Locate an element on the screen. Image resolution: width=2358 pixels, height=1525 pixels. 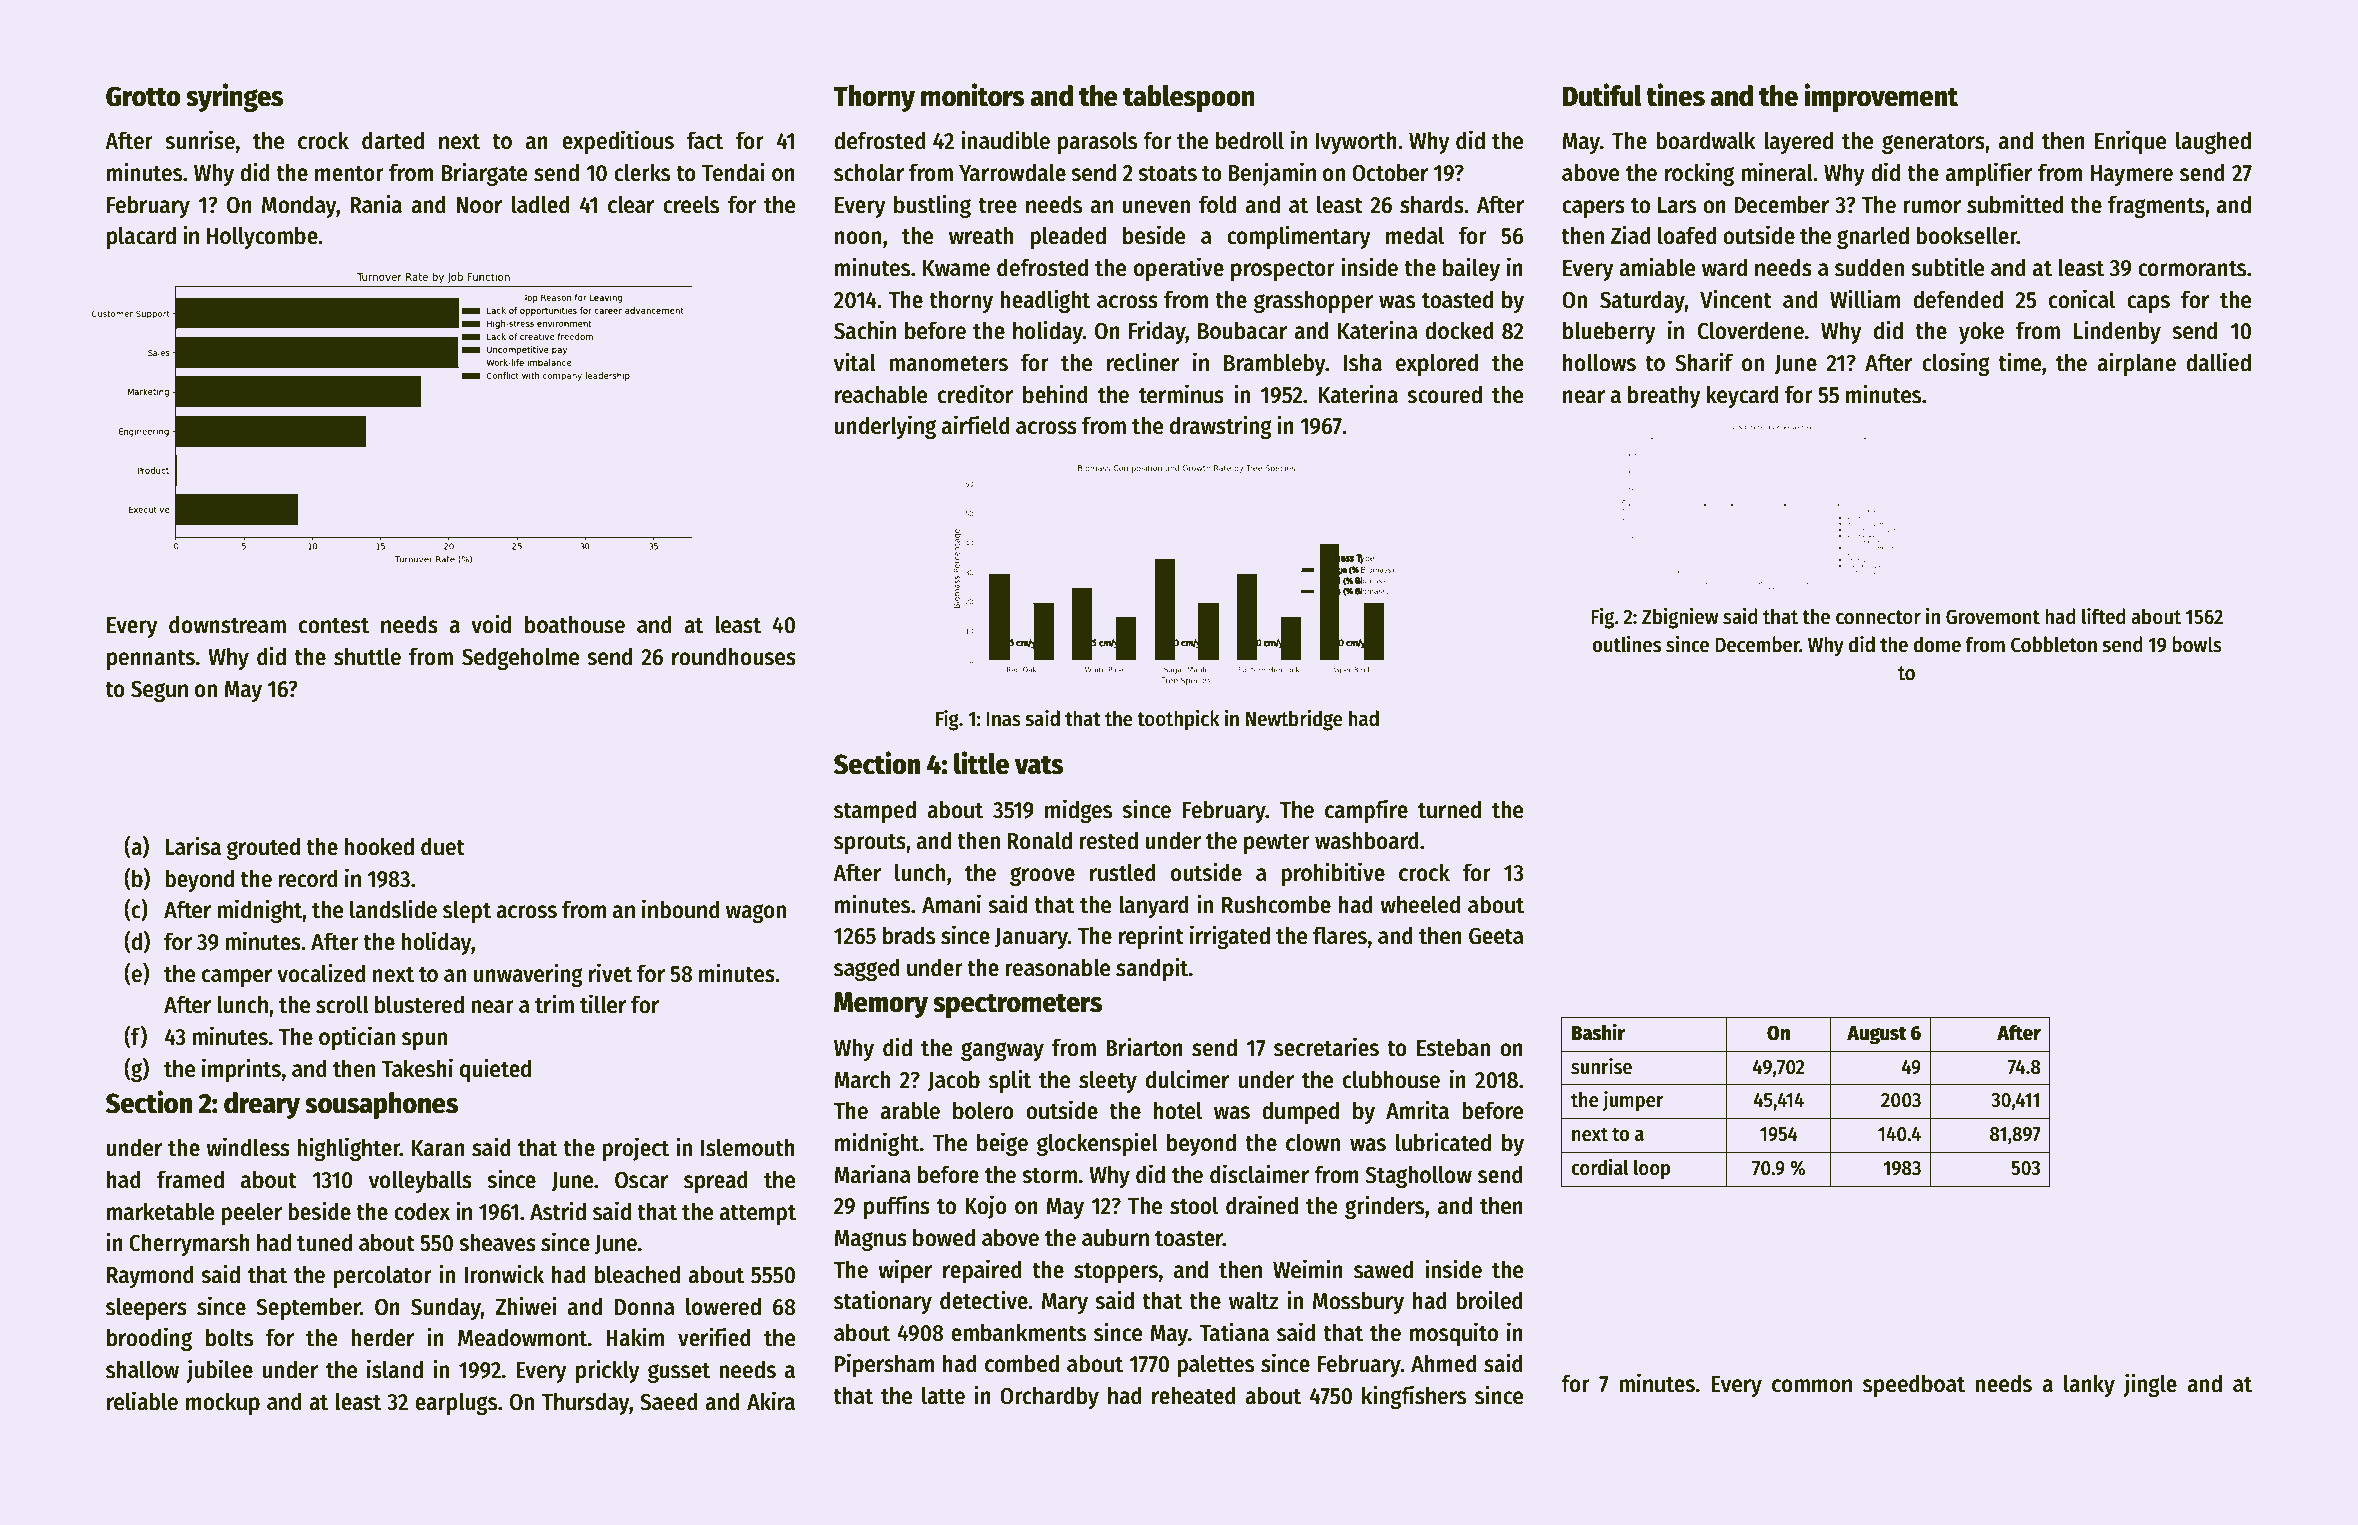
Kwame is located at coordinates (956, 268).
